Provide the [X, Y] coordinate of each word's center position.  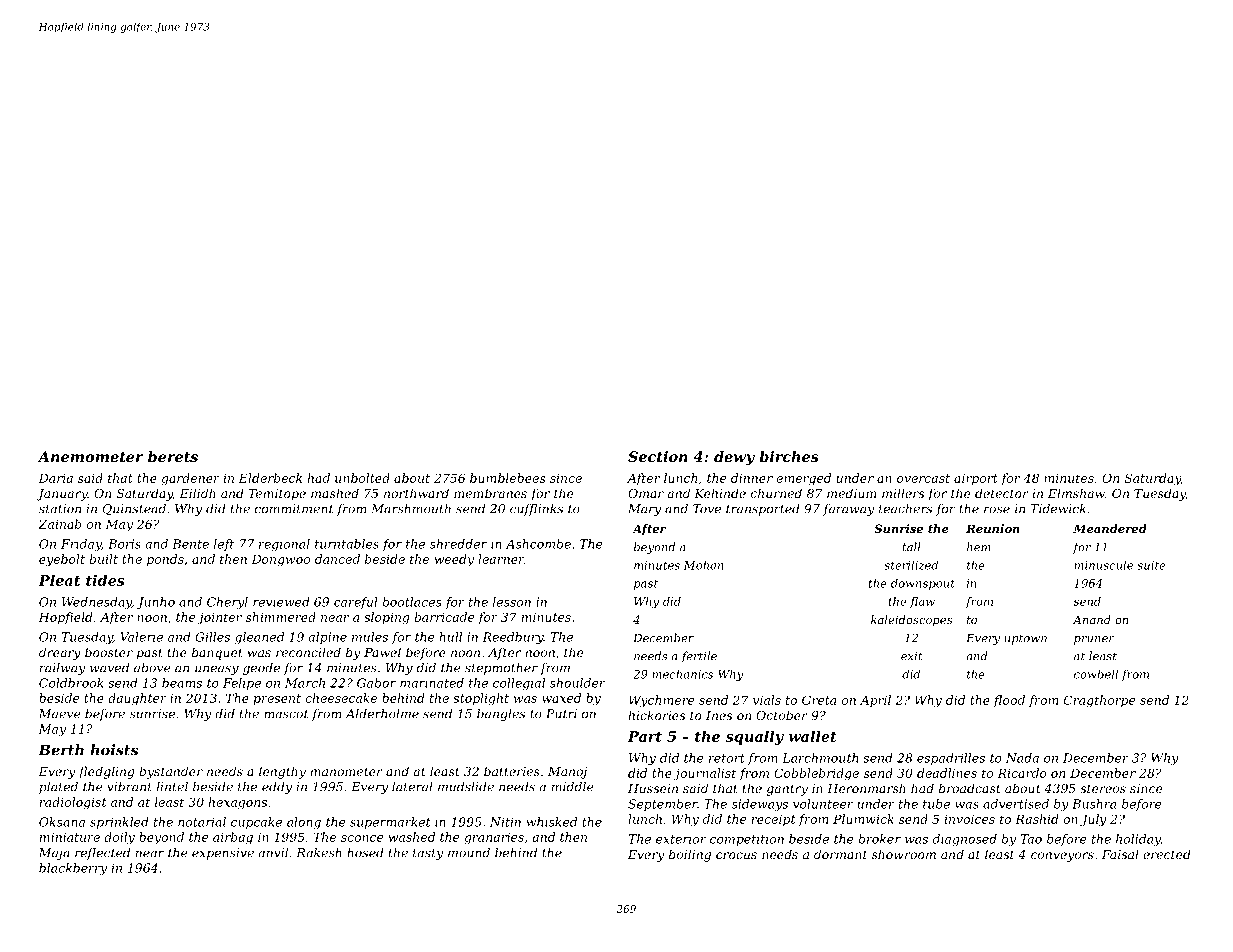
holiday [1138, 840]
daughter [137, 699]
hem [979, 547]
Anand [1092, 619]
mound [469, 853]
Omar [646, 493]
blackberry [73, 869]
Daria [56, 478]
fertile [699, 657]
